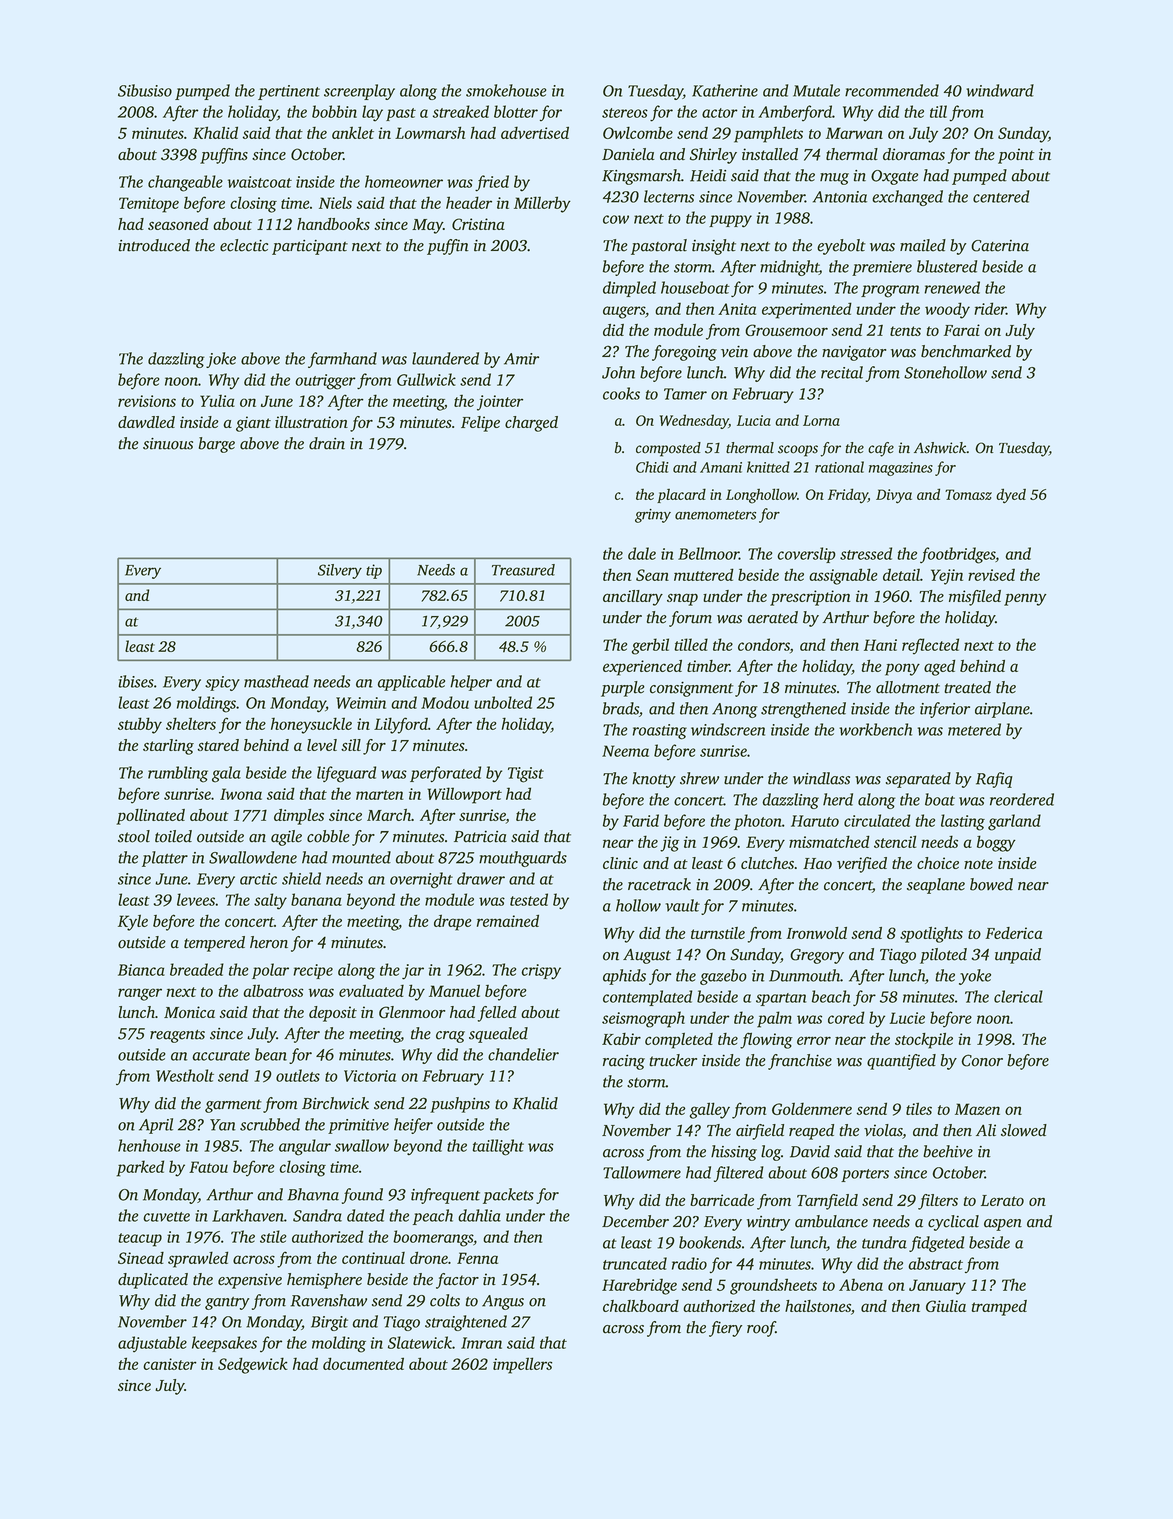  Describe the element at coordinates (907, 198) in the document. I see `exchanged` at that location.
